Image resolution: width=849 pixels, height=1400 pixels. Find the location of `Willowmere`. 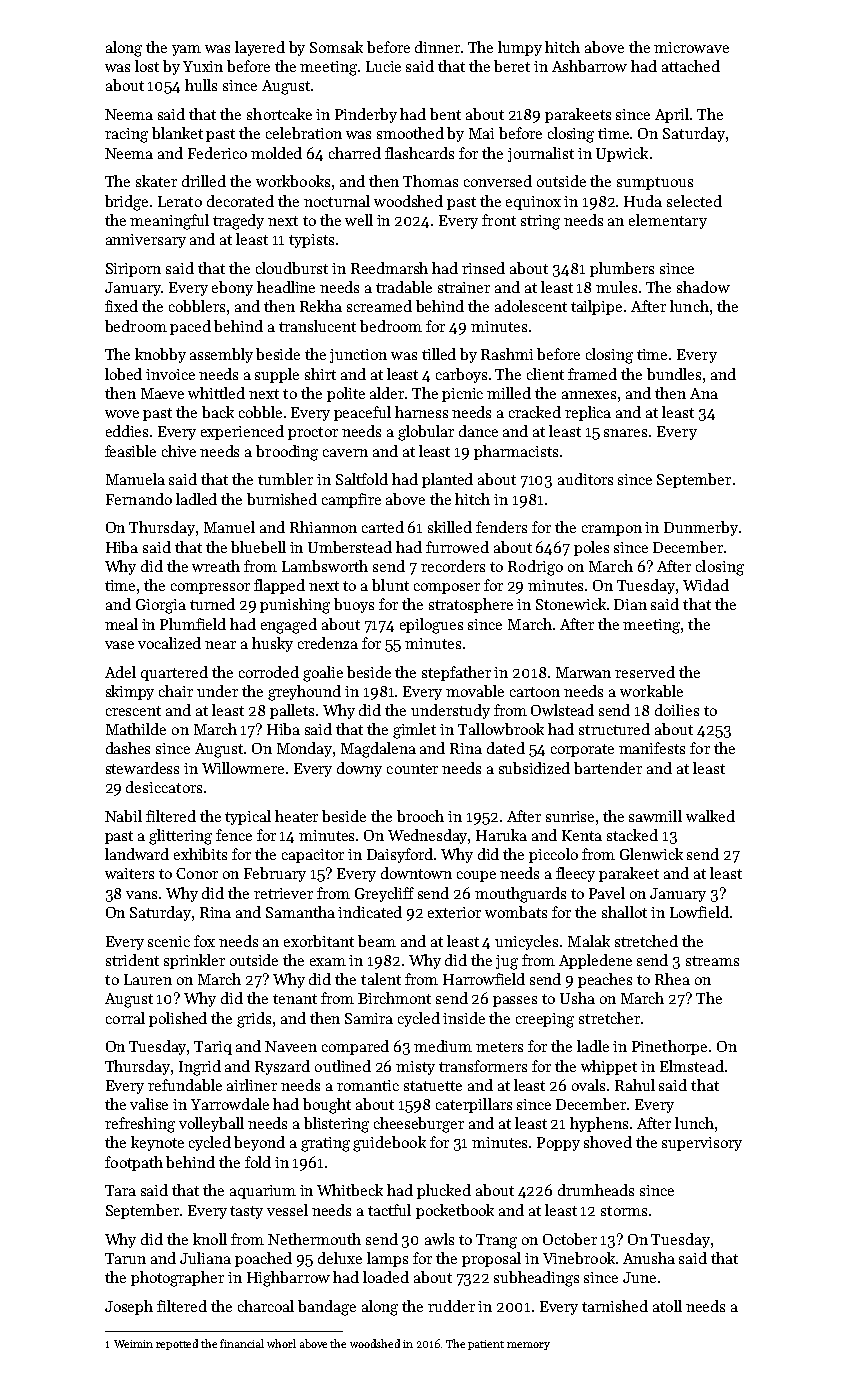

Willowmere is located at coordinates (243, 768).
